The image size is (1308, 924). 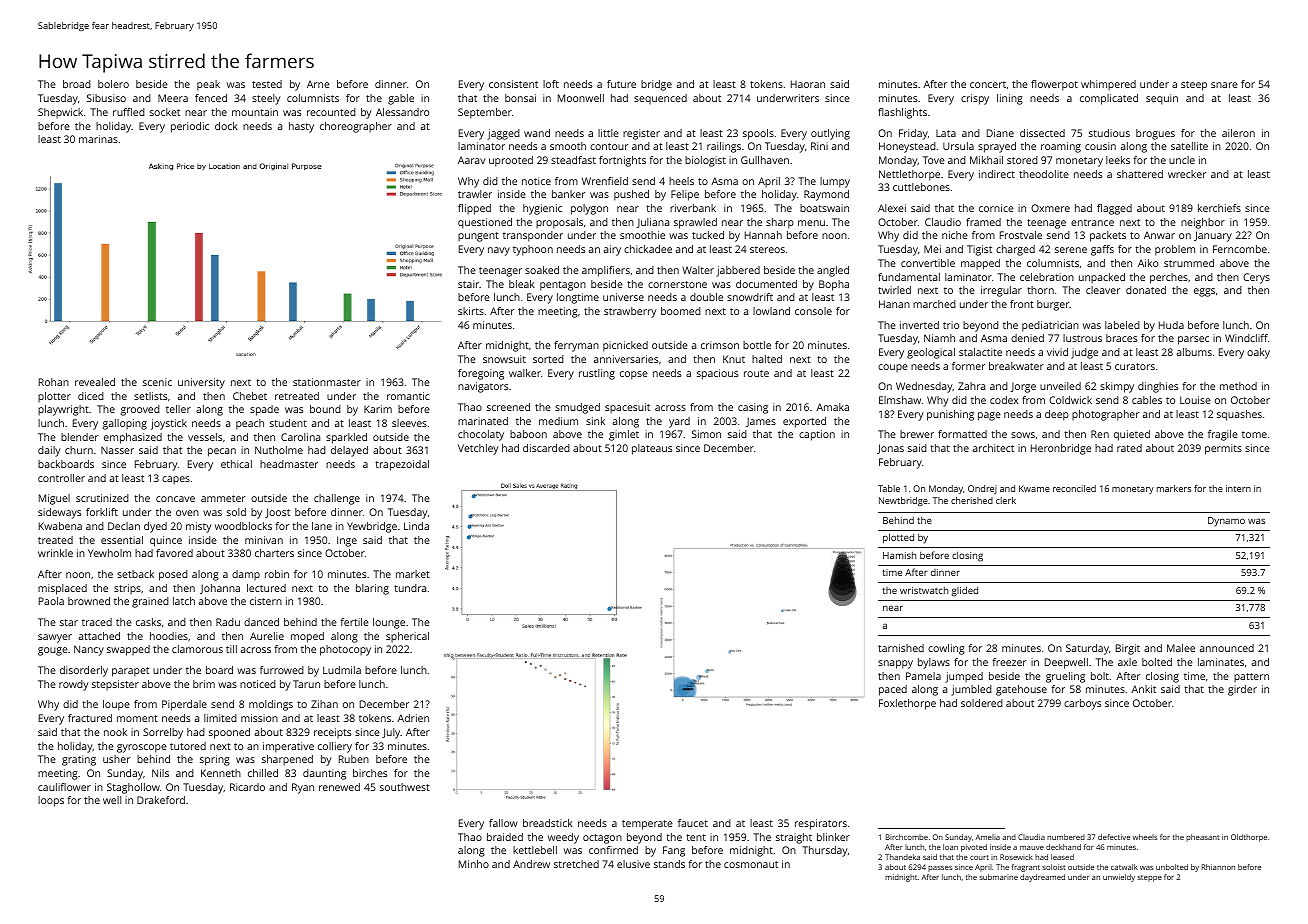 I want to click on Minho, so click(x=474, y=864).
